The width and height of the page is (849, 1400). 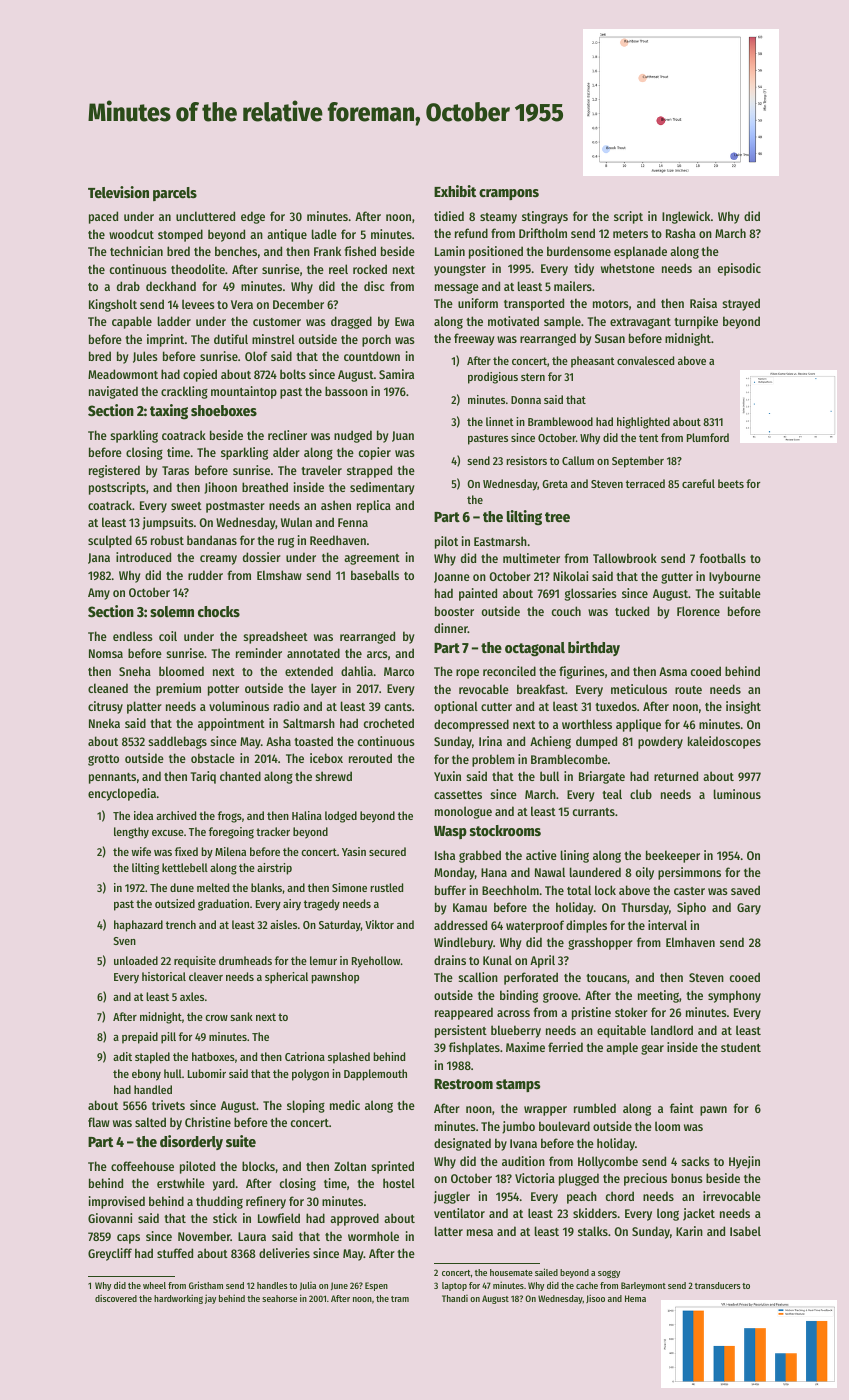 What do you see at coordinates (686, 217) in the page?
I see `Inglewick` at bounding box center [686, 217].
